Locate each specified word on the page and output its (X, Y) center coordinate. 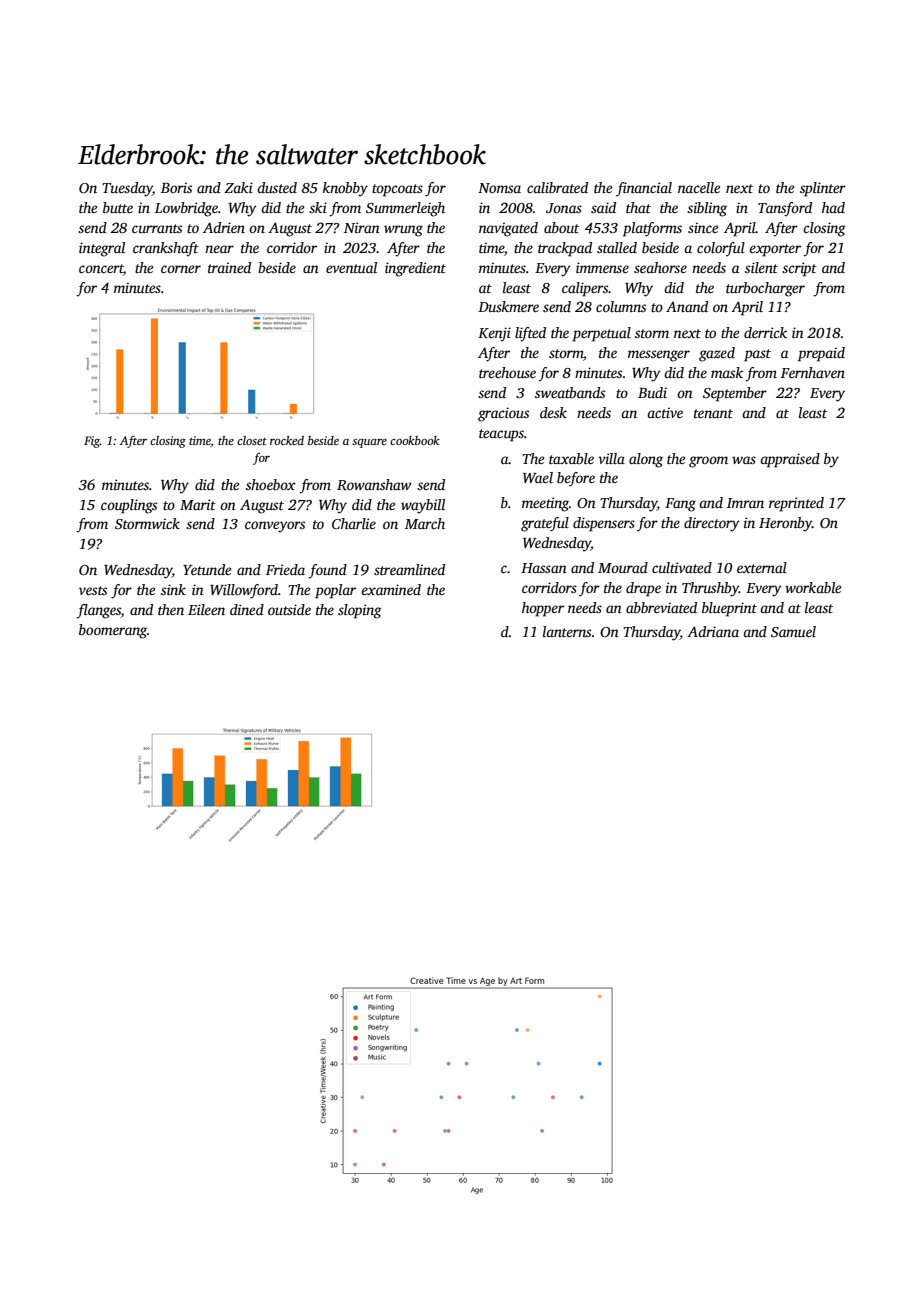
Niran (362, 227)
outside (289, 609)
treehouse (507, 372)
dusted (277, 187)
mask (727, 372)
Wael (538, 477)
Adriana (713, 631)
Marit (198, 504)
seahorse (660, 267)
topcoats (397, 190)
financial (644, 189)
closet (252, 440)
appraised (790, 460)
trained (229, 267)
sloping (360, 611)
